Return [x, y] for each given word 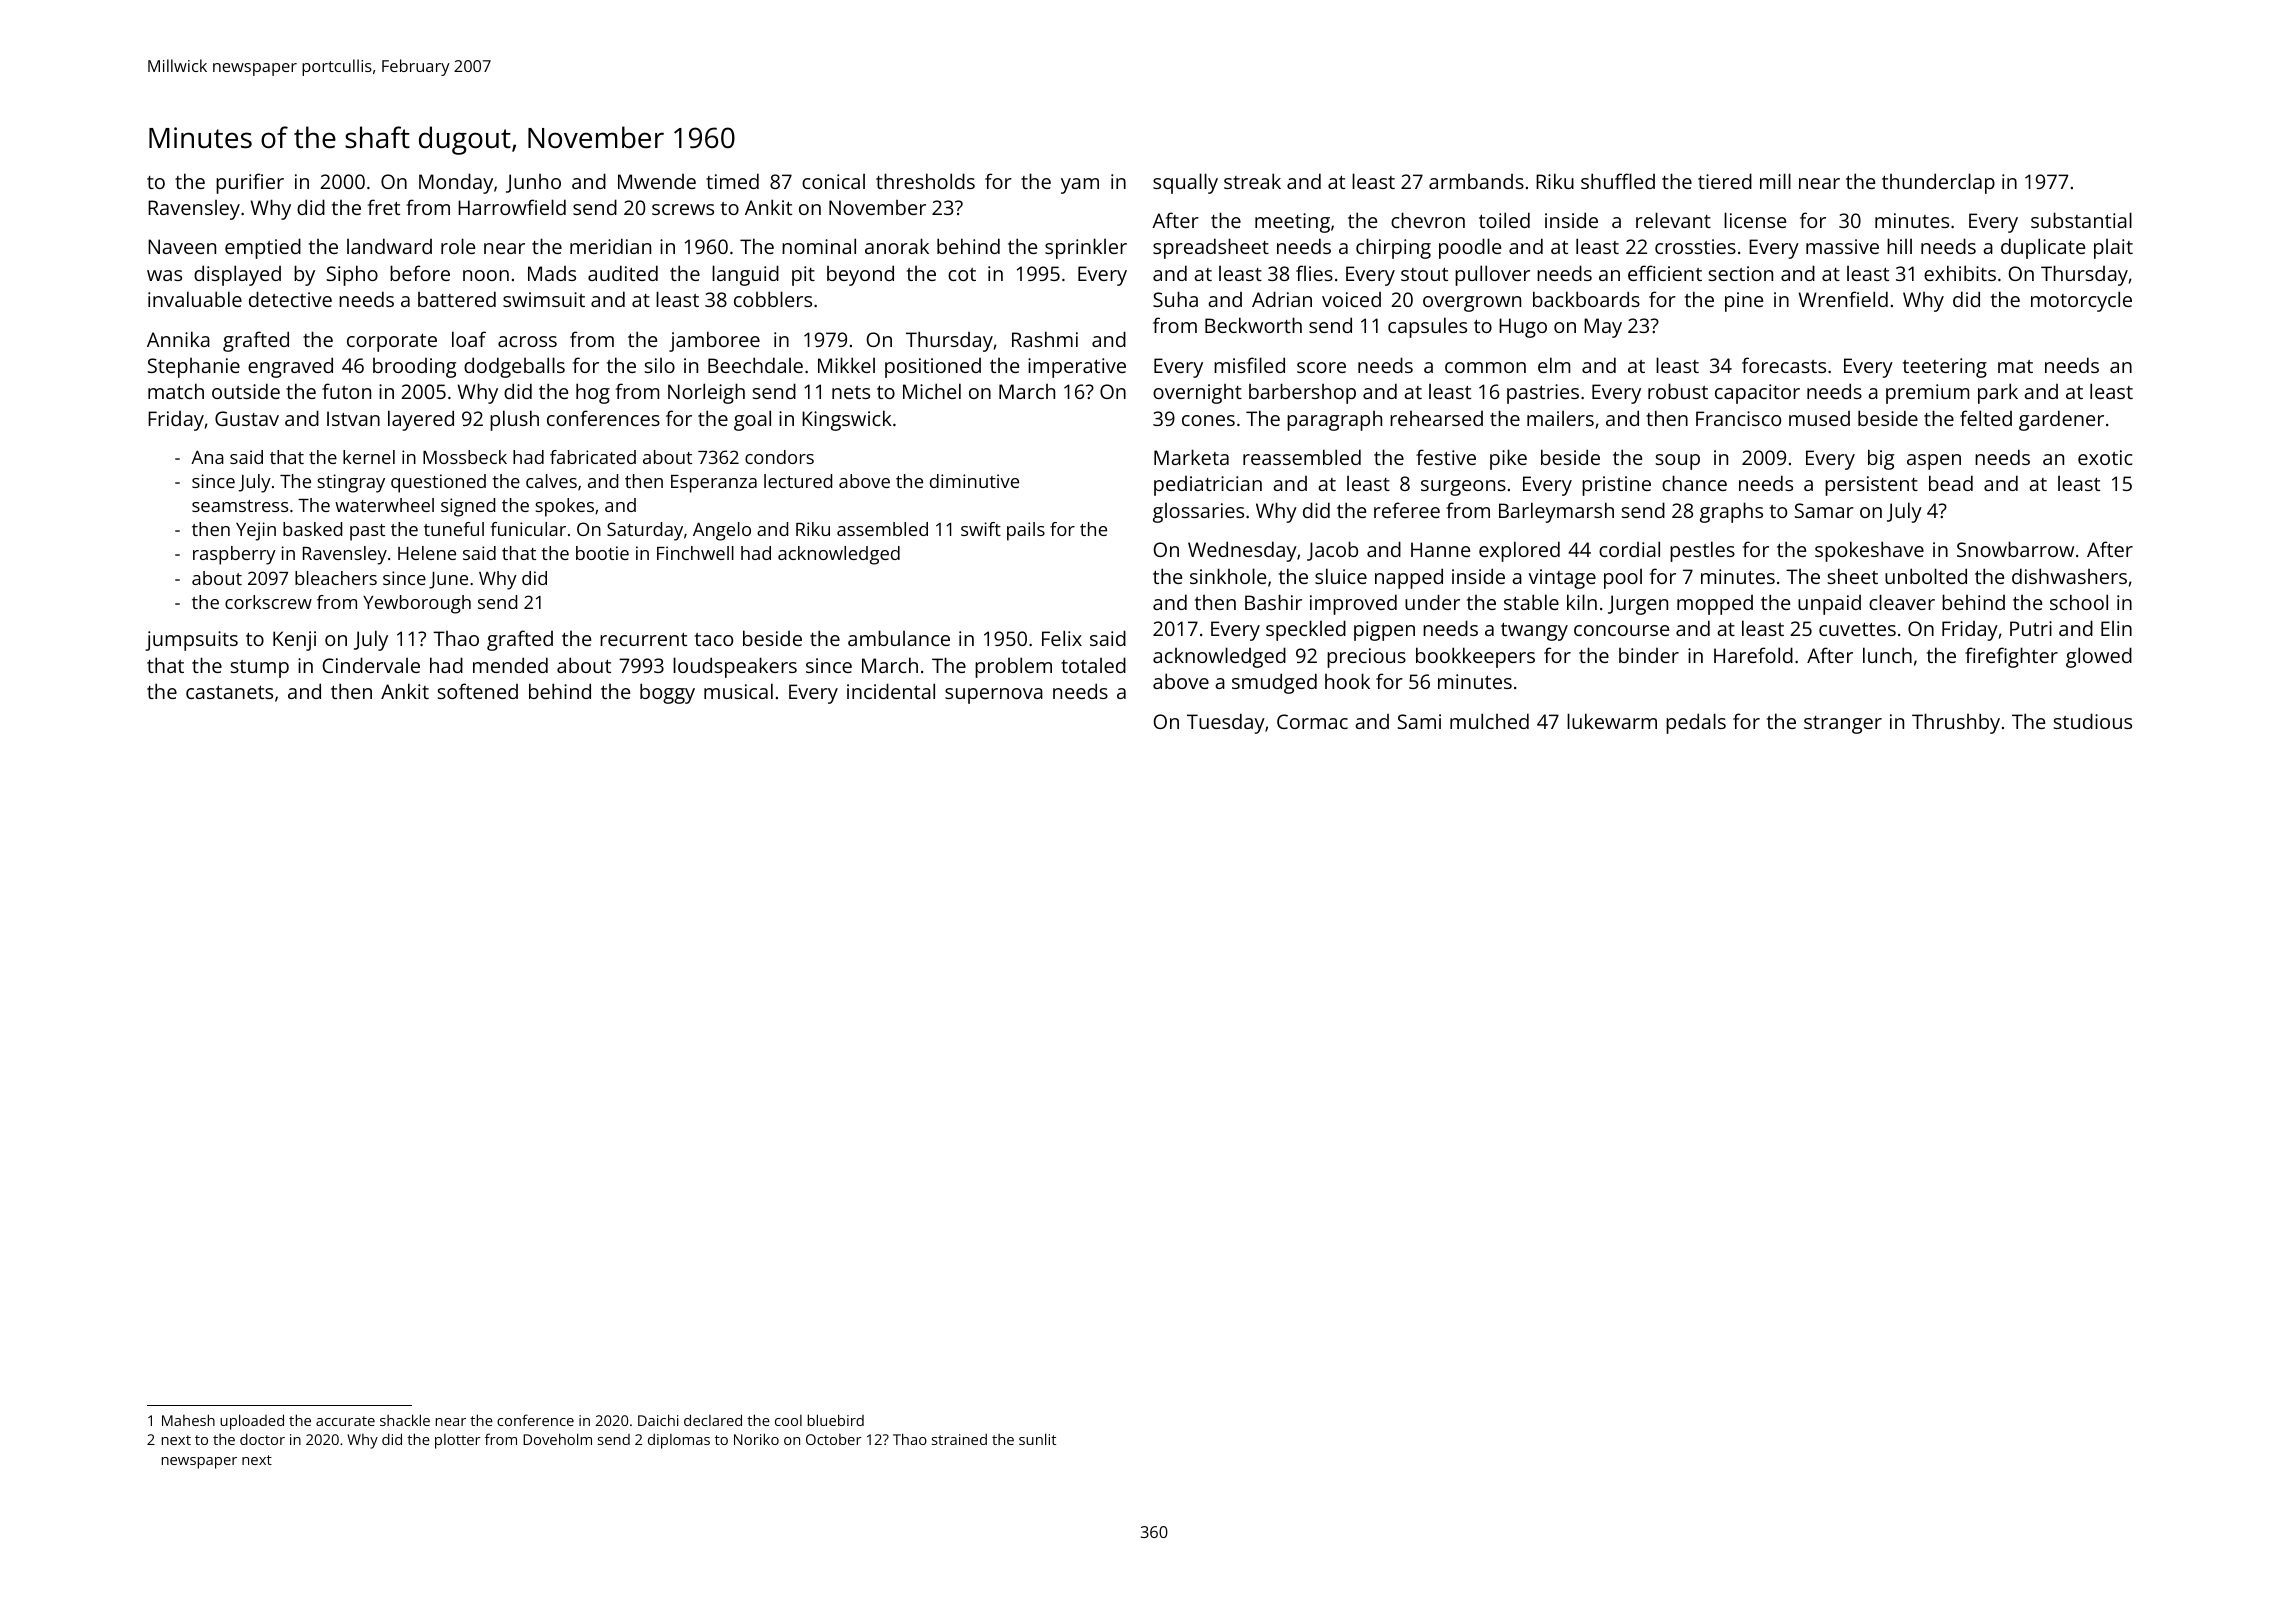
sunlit [1037, 1439]
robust [1678, 391]
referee [1407, 510]
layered [421, 420]
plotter [458, 1441]
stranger [1843, 725]
